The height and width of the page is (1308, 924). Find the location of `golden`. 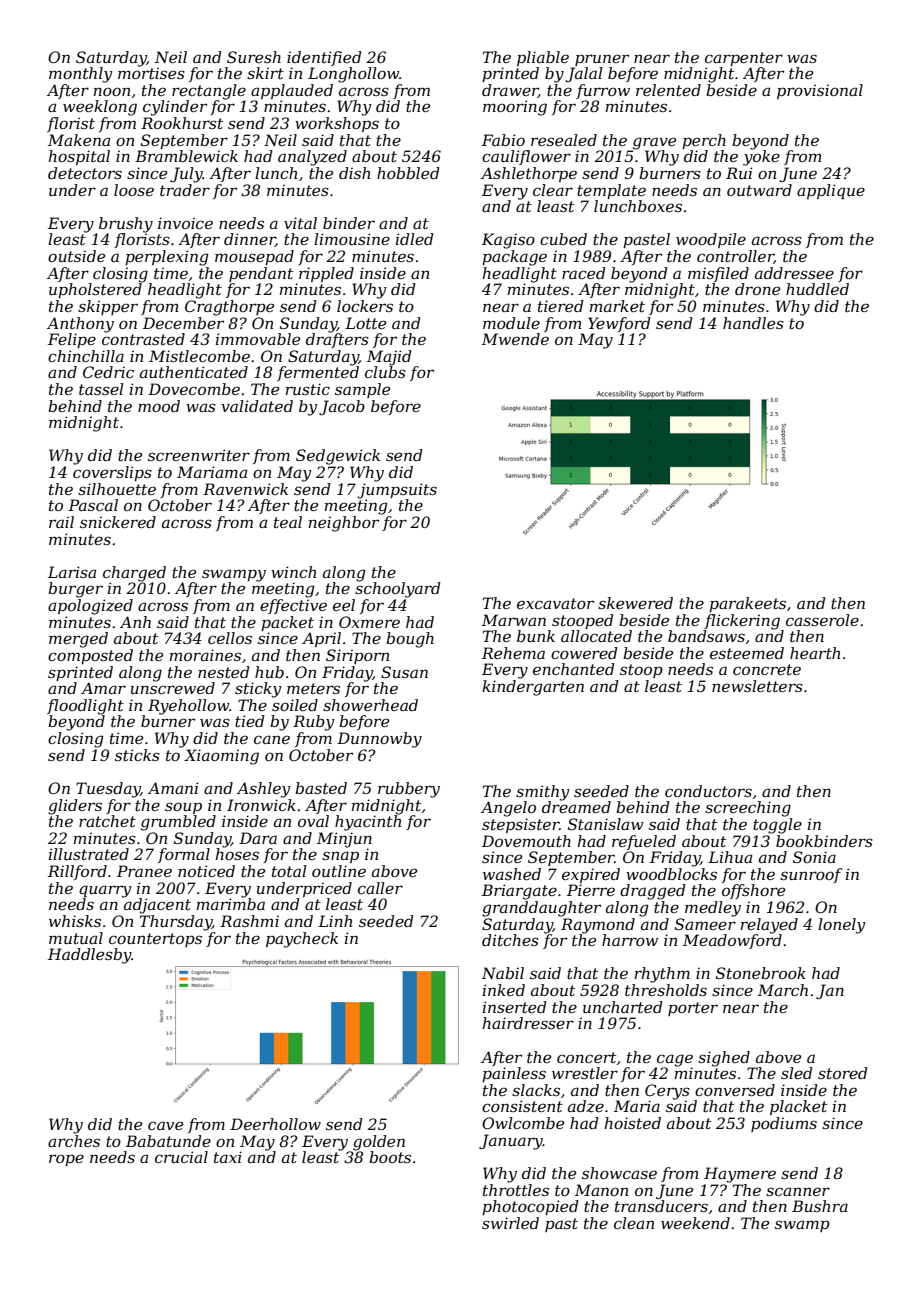

golden is located at coordinates (379, 1143).
